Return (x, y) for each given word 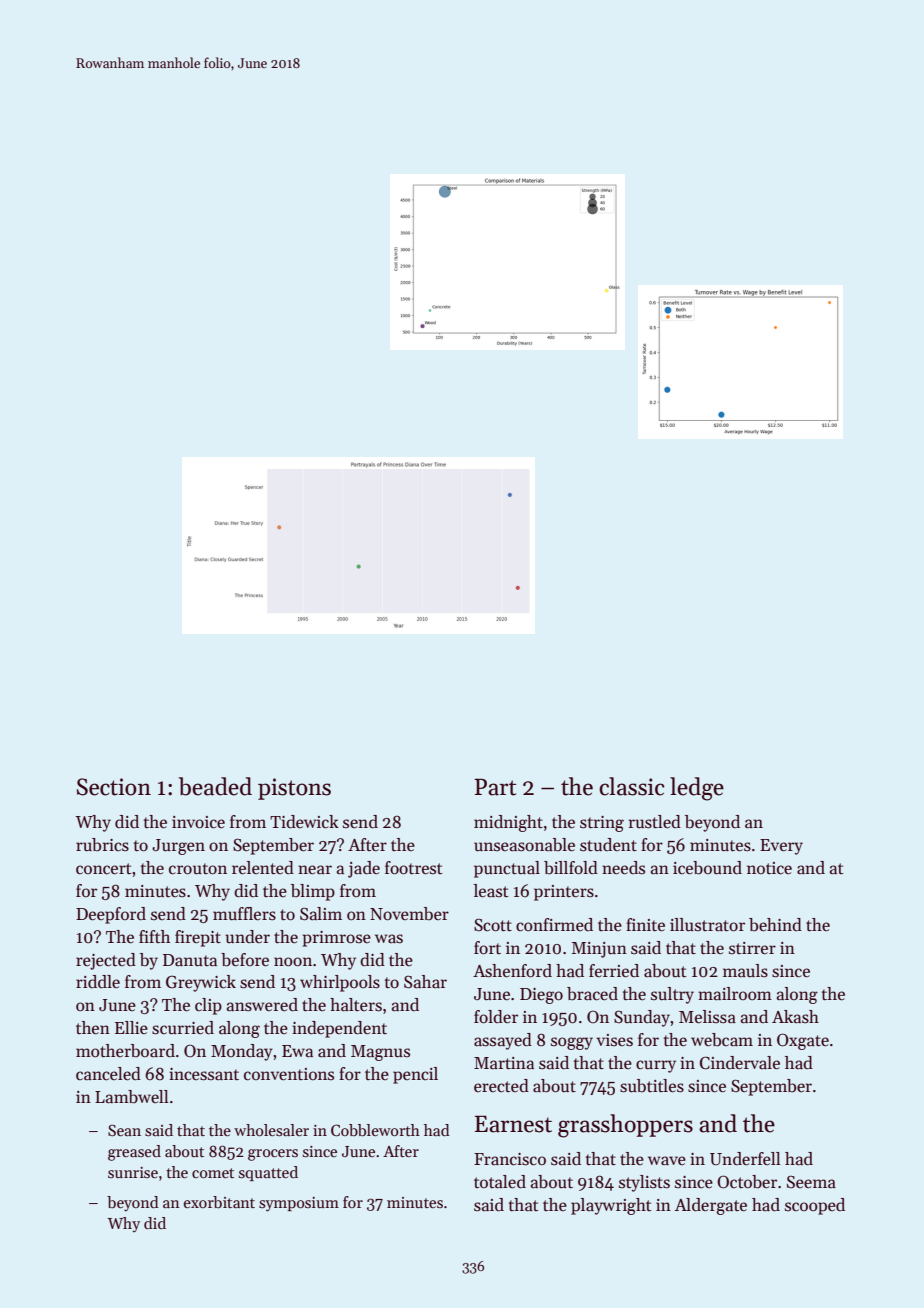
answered (262, 1005)
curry (656, 1066)
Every (781, 847)
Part (495, 787)
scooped (815, 1206)
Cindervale (740, 1063)
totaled (500, 1182)
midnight (508, 823)
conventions (289, 1074)
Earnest (513, 1124)
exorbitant (219, 1202)
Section (114, 787)
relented (263, 868)
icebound (707, 868)
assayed (503, 1041)
